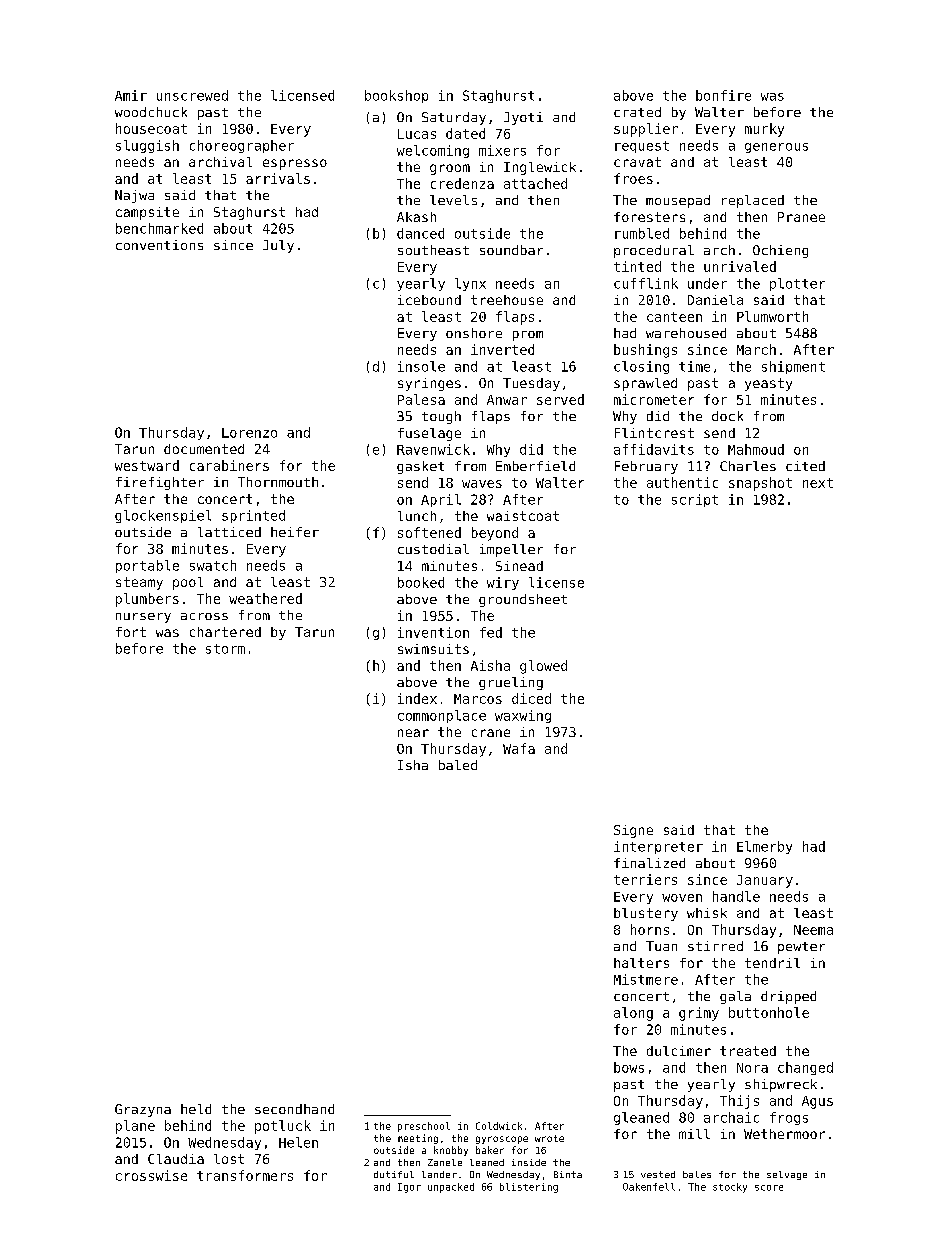  Describe the element at coordinates (629, 1067) in the screenshot. I see `bows` at that location.
